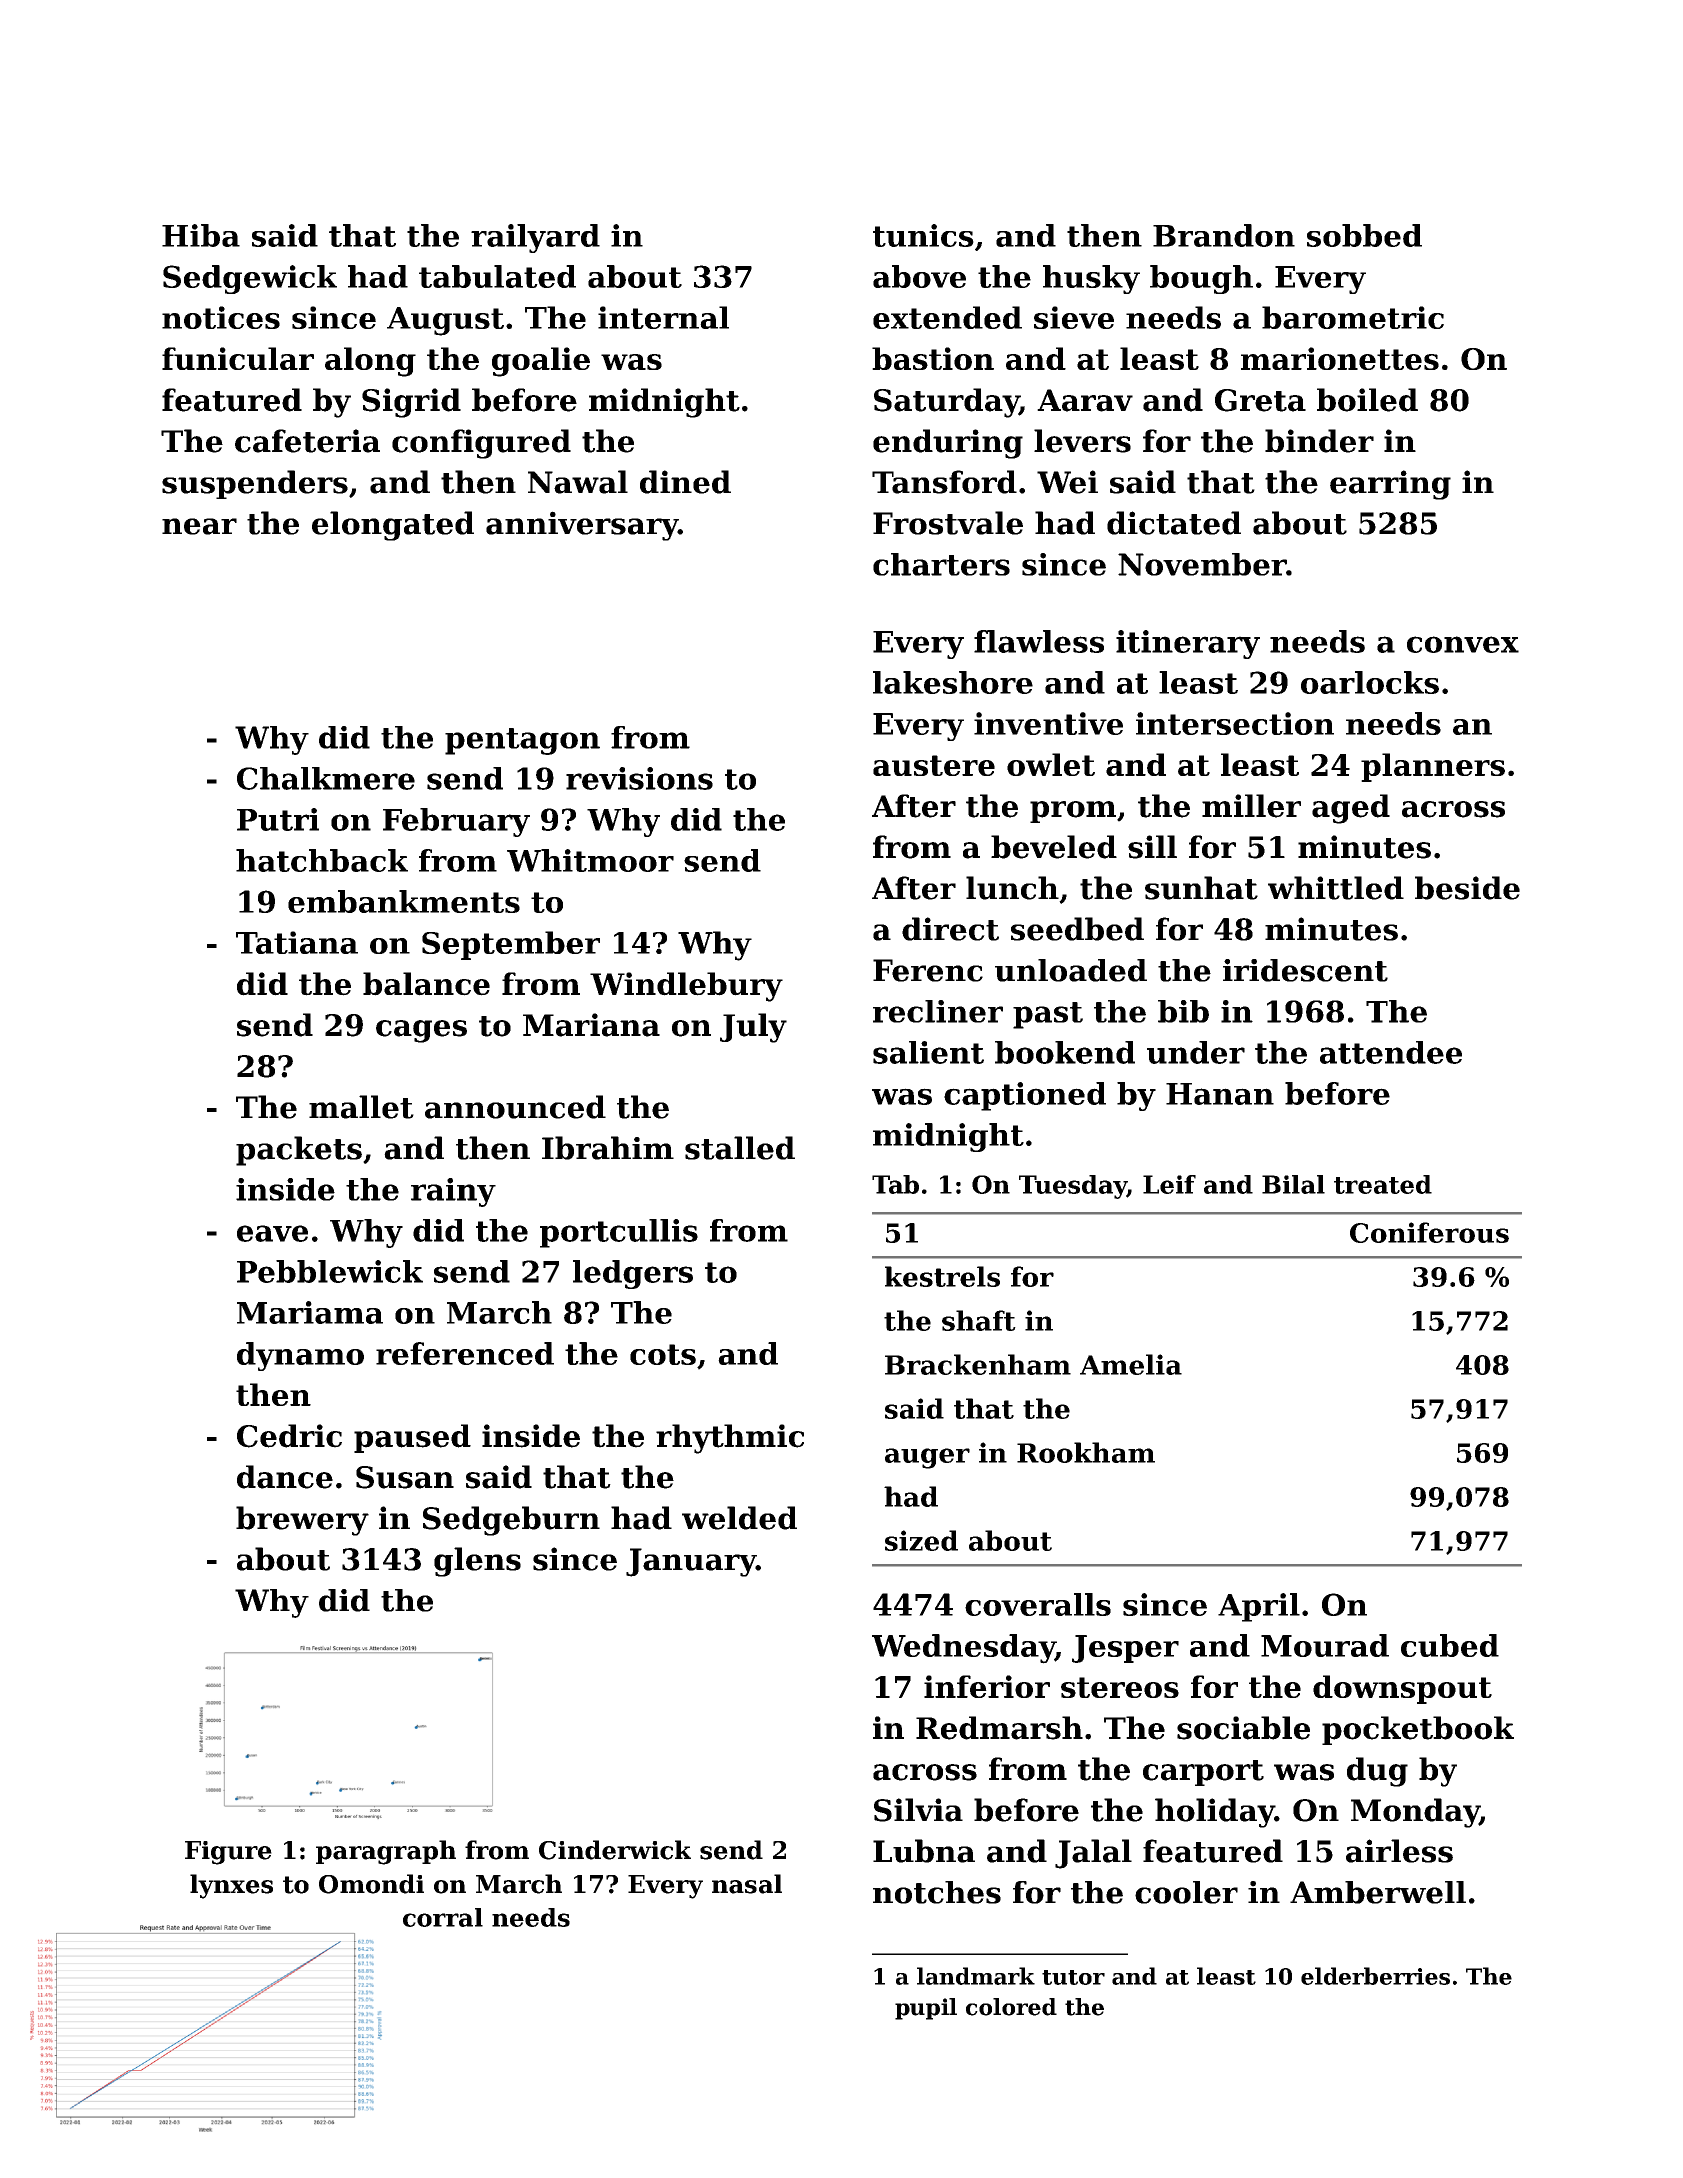 This screenshot has height=2178, width=1683. I want to click on rhythmic, so click(730, 1439).
